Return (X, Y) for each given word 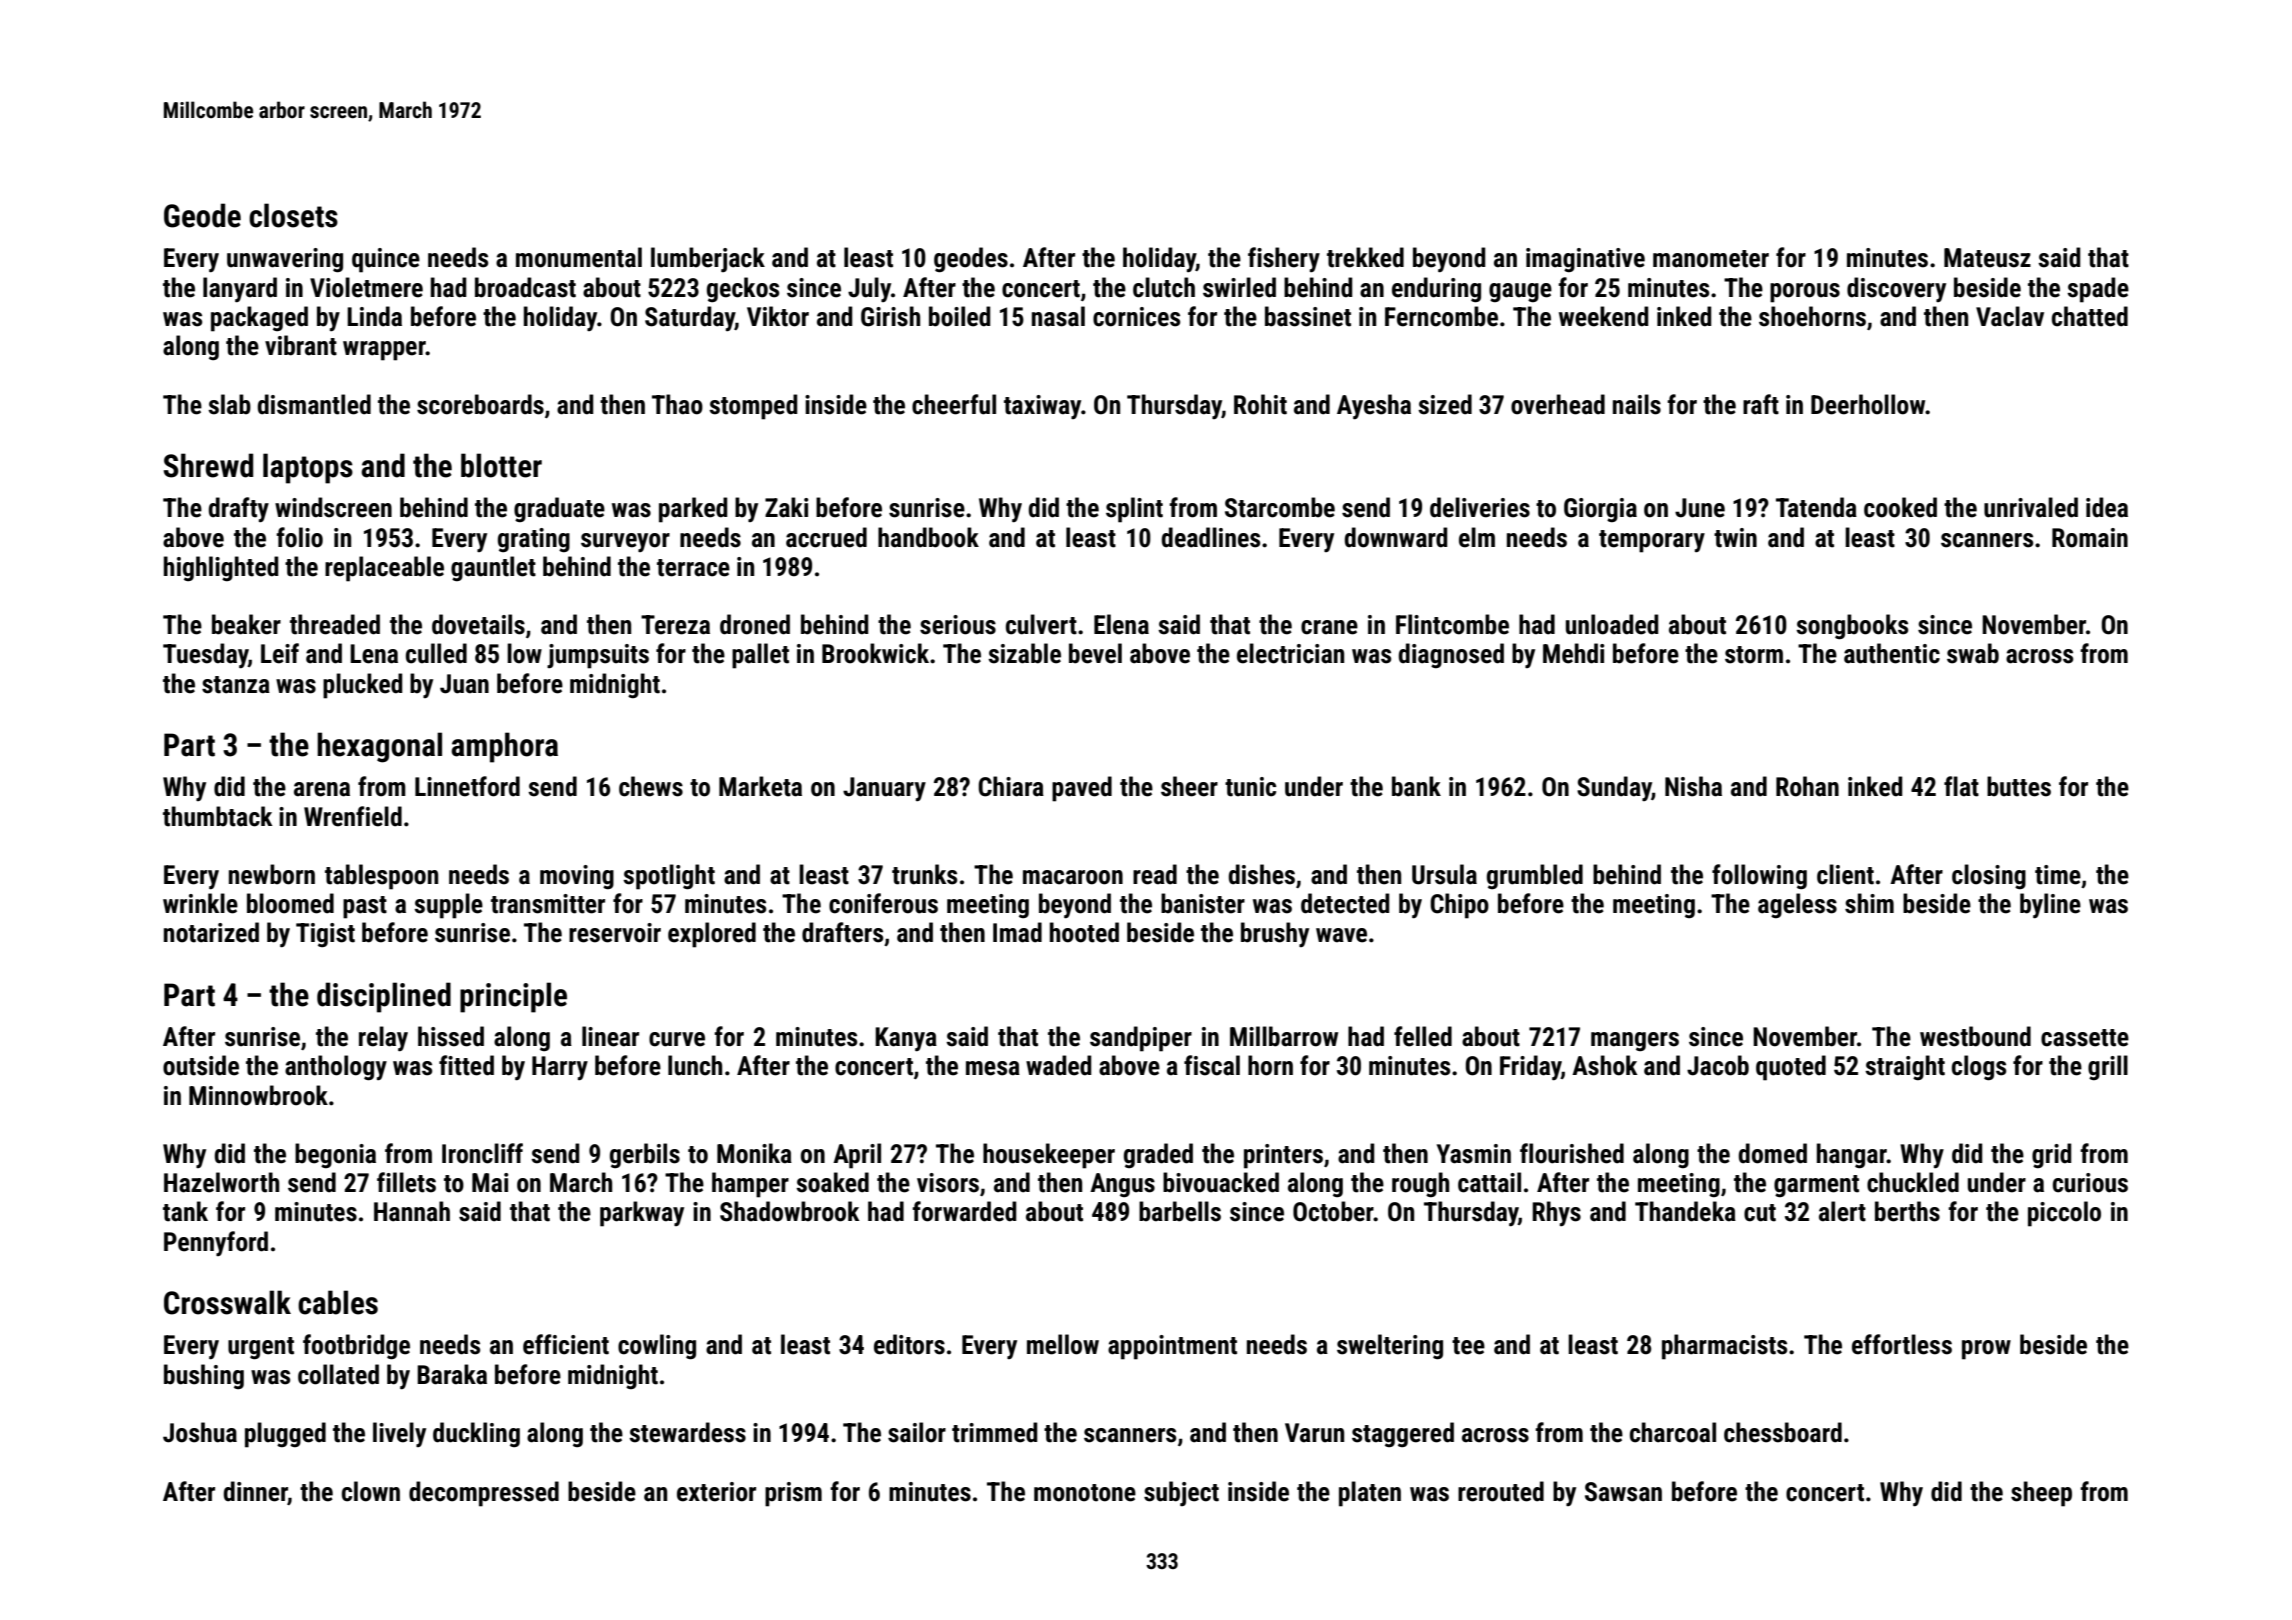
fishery (1284, 259)
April (857, 1156)
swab (1973, 653)
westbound (1975, 1036)
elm (1477, 537)
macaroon (1073, 877)
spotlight (669, 877)
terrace (693, 568)
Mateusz (1987, 258)
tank (185, 1211)
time (2058, 875)
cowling (657, 1347)
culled (436, 653)
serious (958, 625)
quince (386, 260)
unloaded (1612, 624)
